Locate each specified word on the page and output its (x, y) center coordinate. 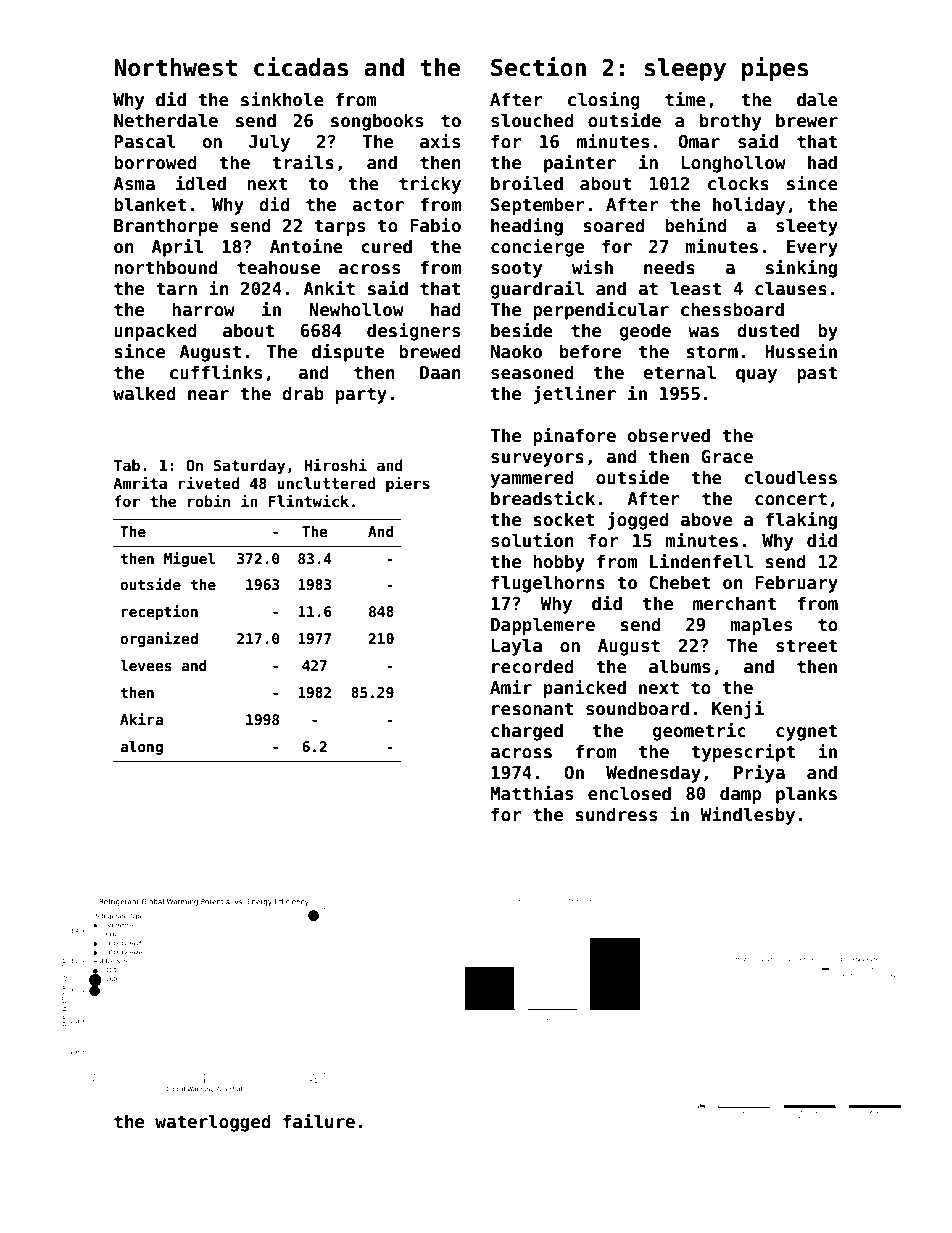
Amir (511, 686)
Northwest (175, 67)
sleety (807, 227)
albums (679, 666)
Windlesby (747, 815)
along (141, 748)
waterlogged (213, 1123)
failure (319, 1121)
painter (580, 163)
